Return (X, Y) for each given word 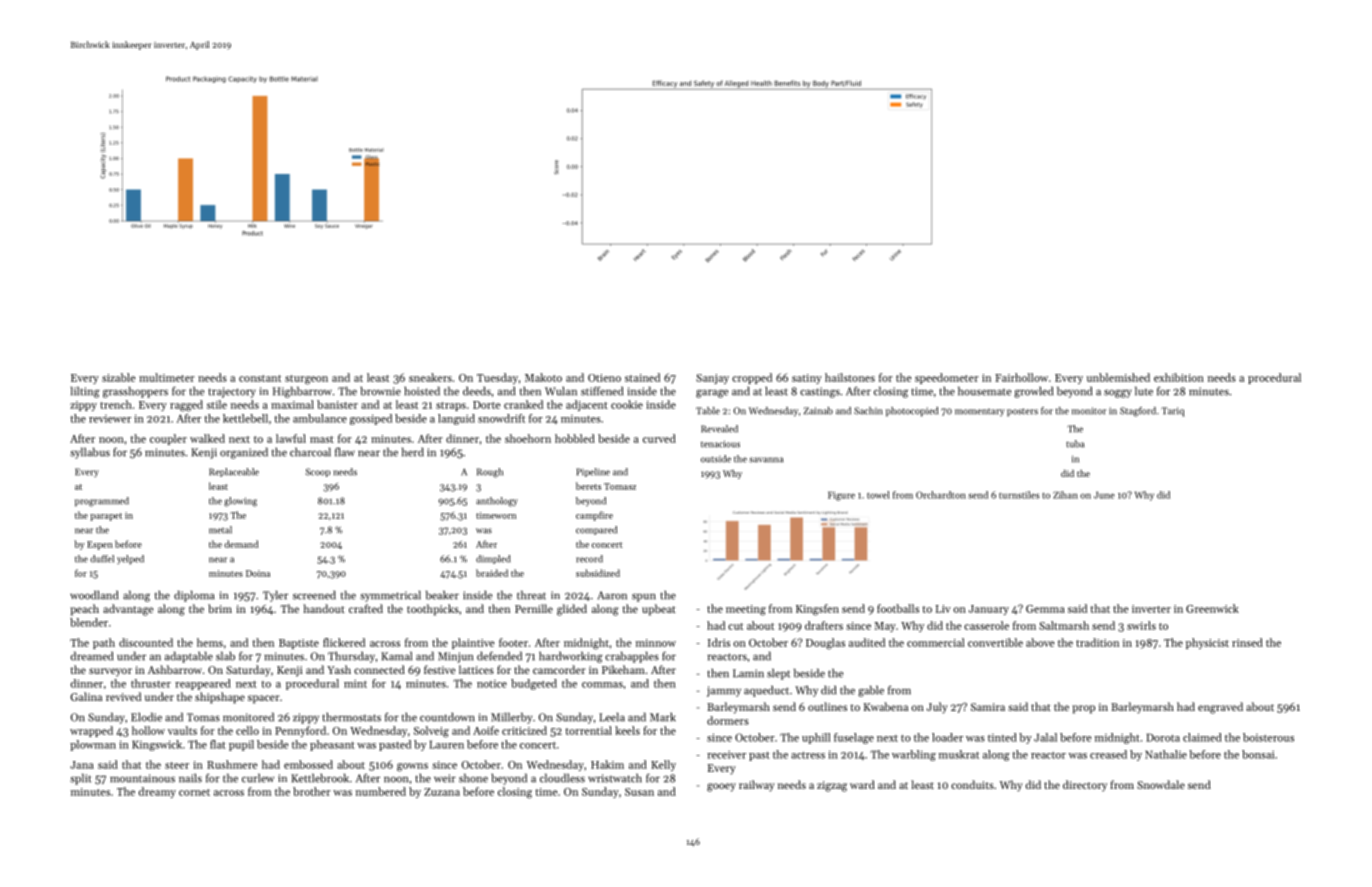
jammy (724, 691)
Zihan (1065, 495)
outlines (827, 706)
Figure (841, 496)
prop (1083, 709)
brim (220, 608)
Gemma (1045, 609)
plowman (93, 745)
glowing (240, 502)
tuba (1075, 444)
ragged (186, 406)
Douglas (825, 644)
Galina (86, 696)
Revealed (719, 429)
